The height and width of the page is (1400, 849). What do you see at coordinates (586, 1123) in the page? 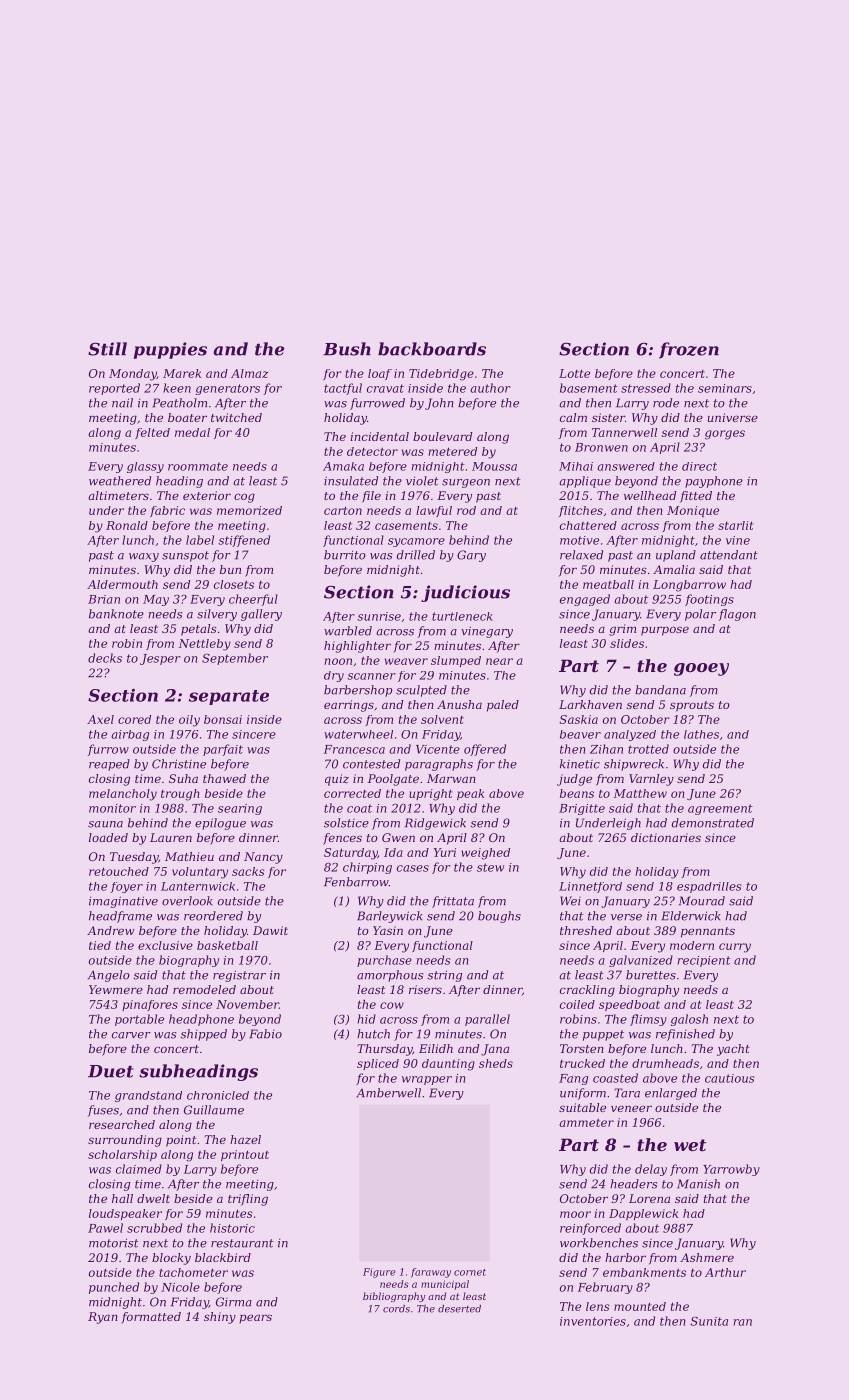
I see `ammeter` at bounding box center [586, 1123].
